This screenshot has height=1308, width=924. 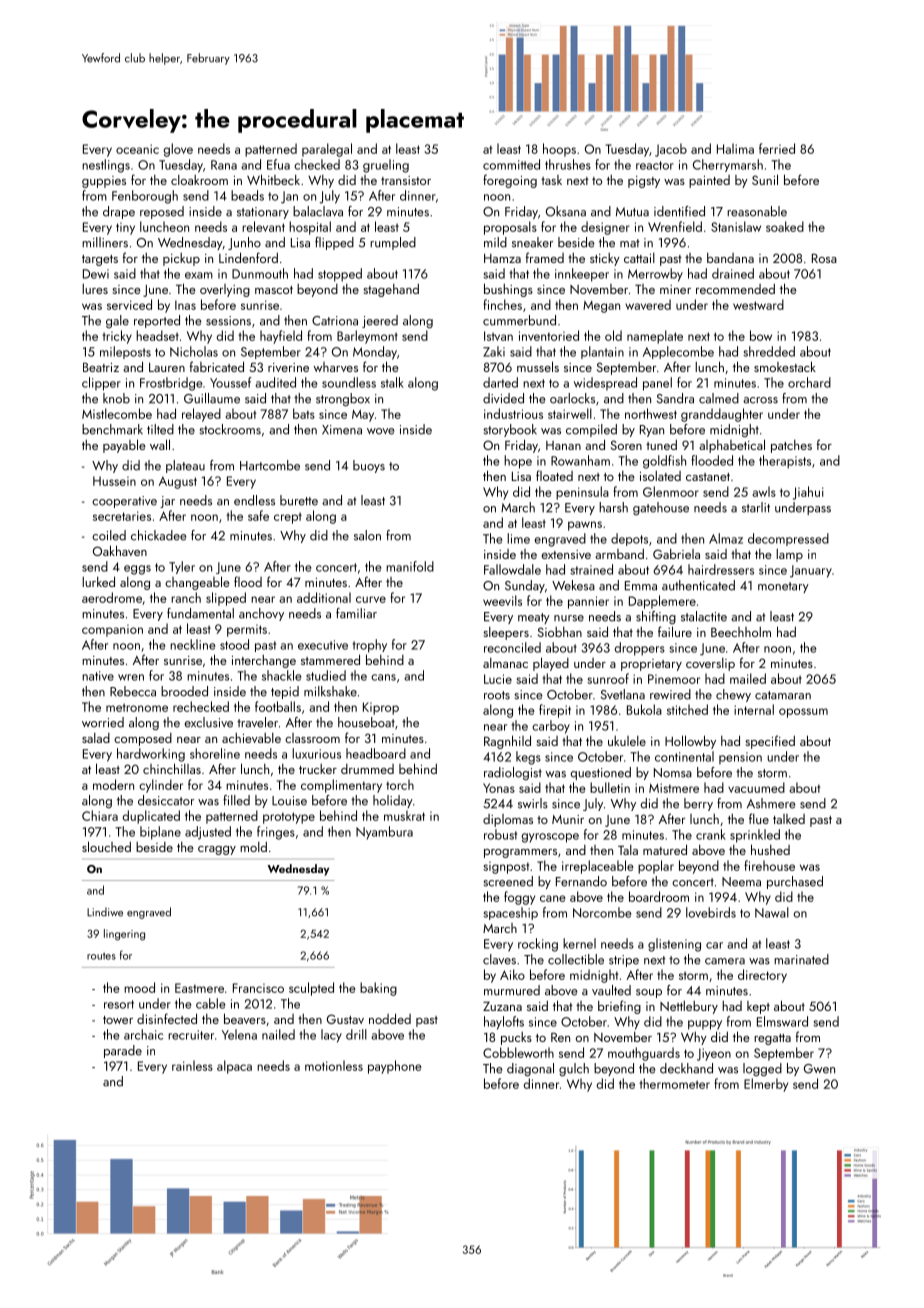 I want to click on companion, so click(x=112, y=630).
